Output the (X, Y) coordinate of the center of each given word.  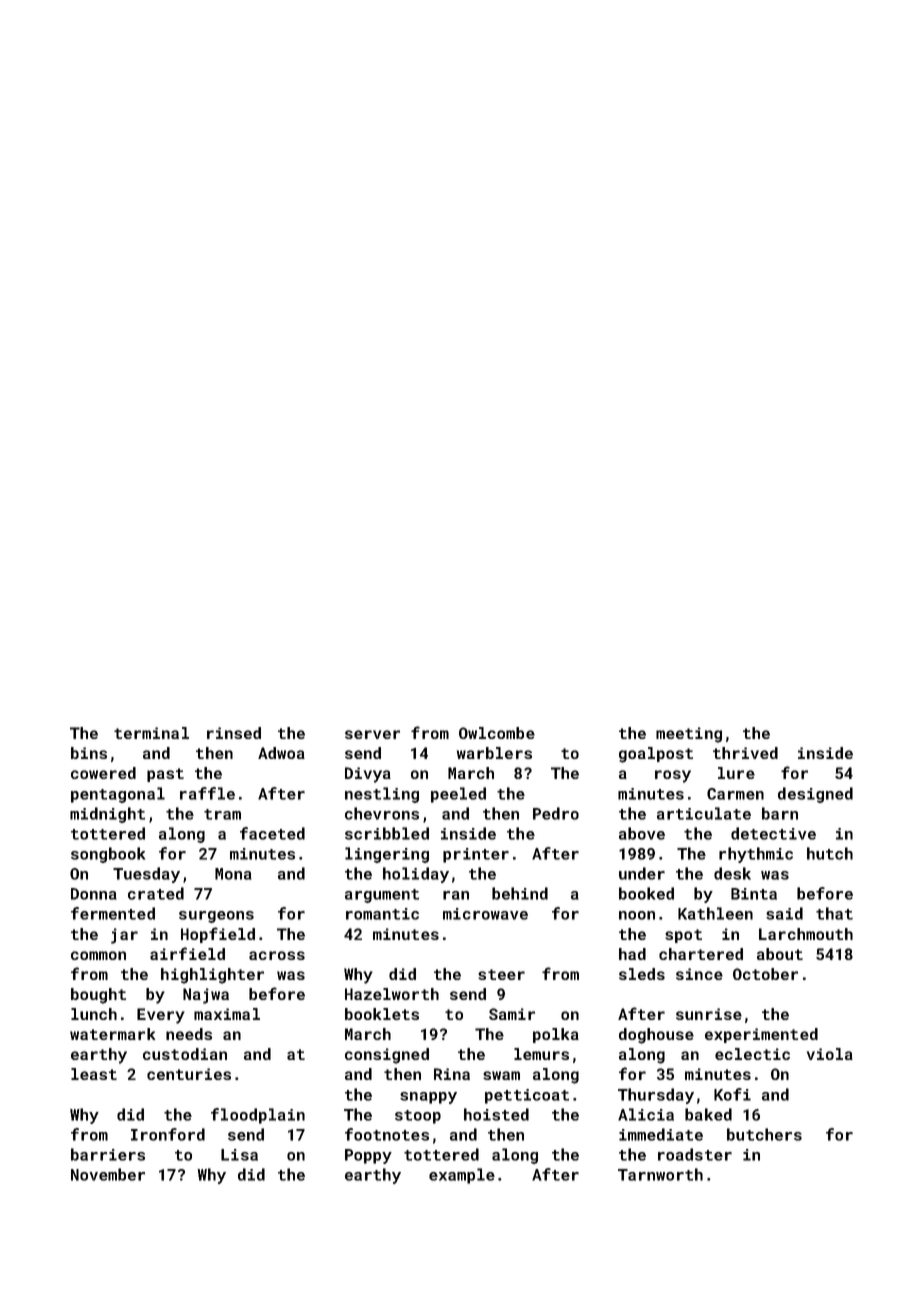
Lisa (239, 1155)
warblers (494, 753)
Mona (233, 874)
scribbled (387, 833)
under (642, 873)
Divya (368, 775)
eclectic (752, 1054)
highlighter (212, 976)
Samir (512, 1014)
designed (815, 795)
